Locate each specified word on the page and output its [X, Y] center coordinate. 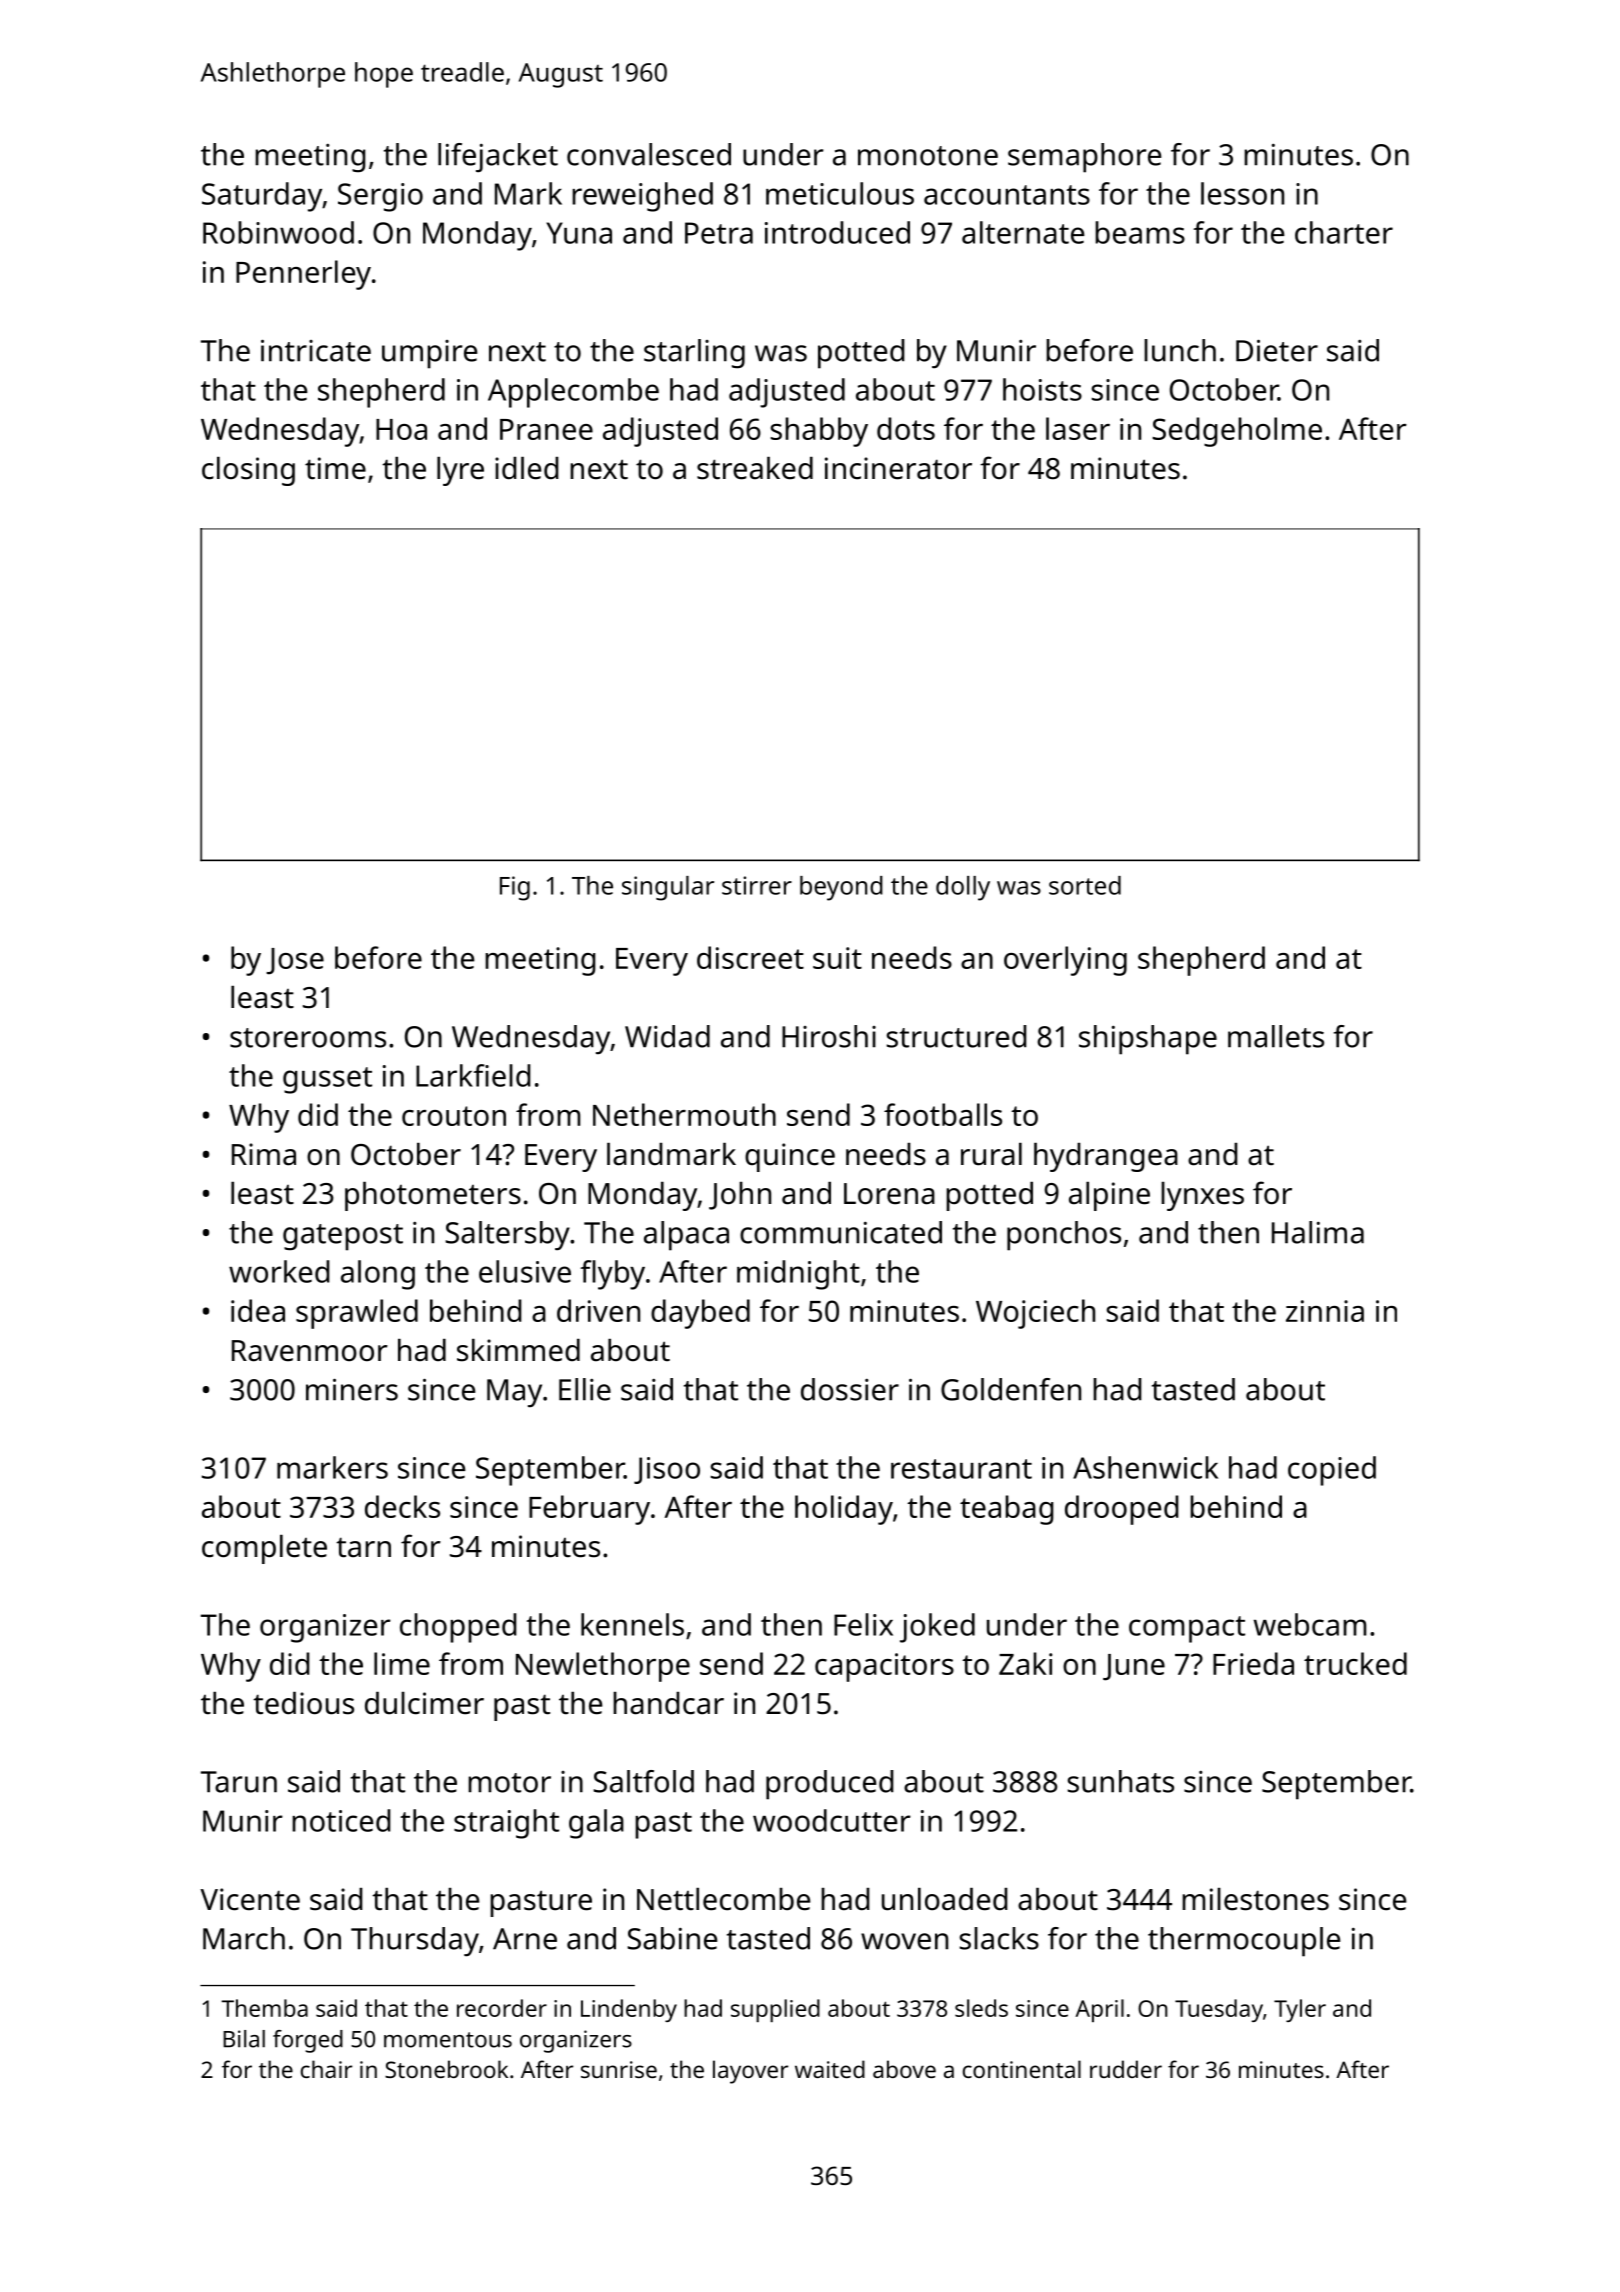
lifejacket [498, 158]
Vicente [250, 1899]
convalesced [649, 154]
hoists [1042, 389]
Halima [1318, 1232]
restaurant [961, 1469]
